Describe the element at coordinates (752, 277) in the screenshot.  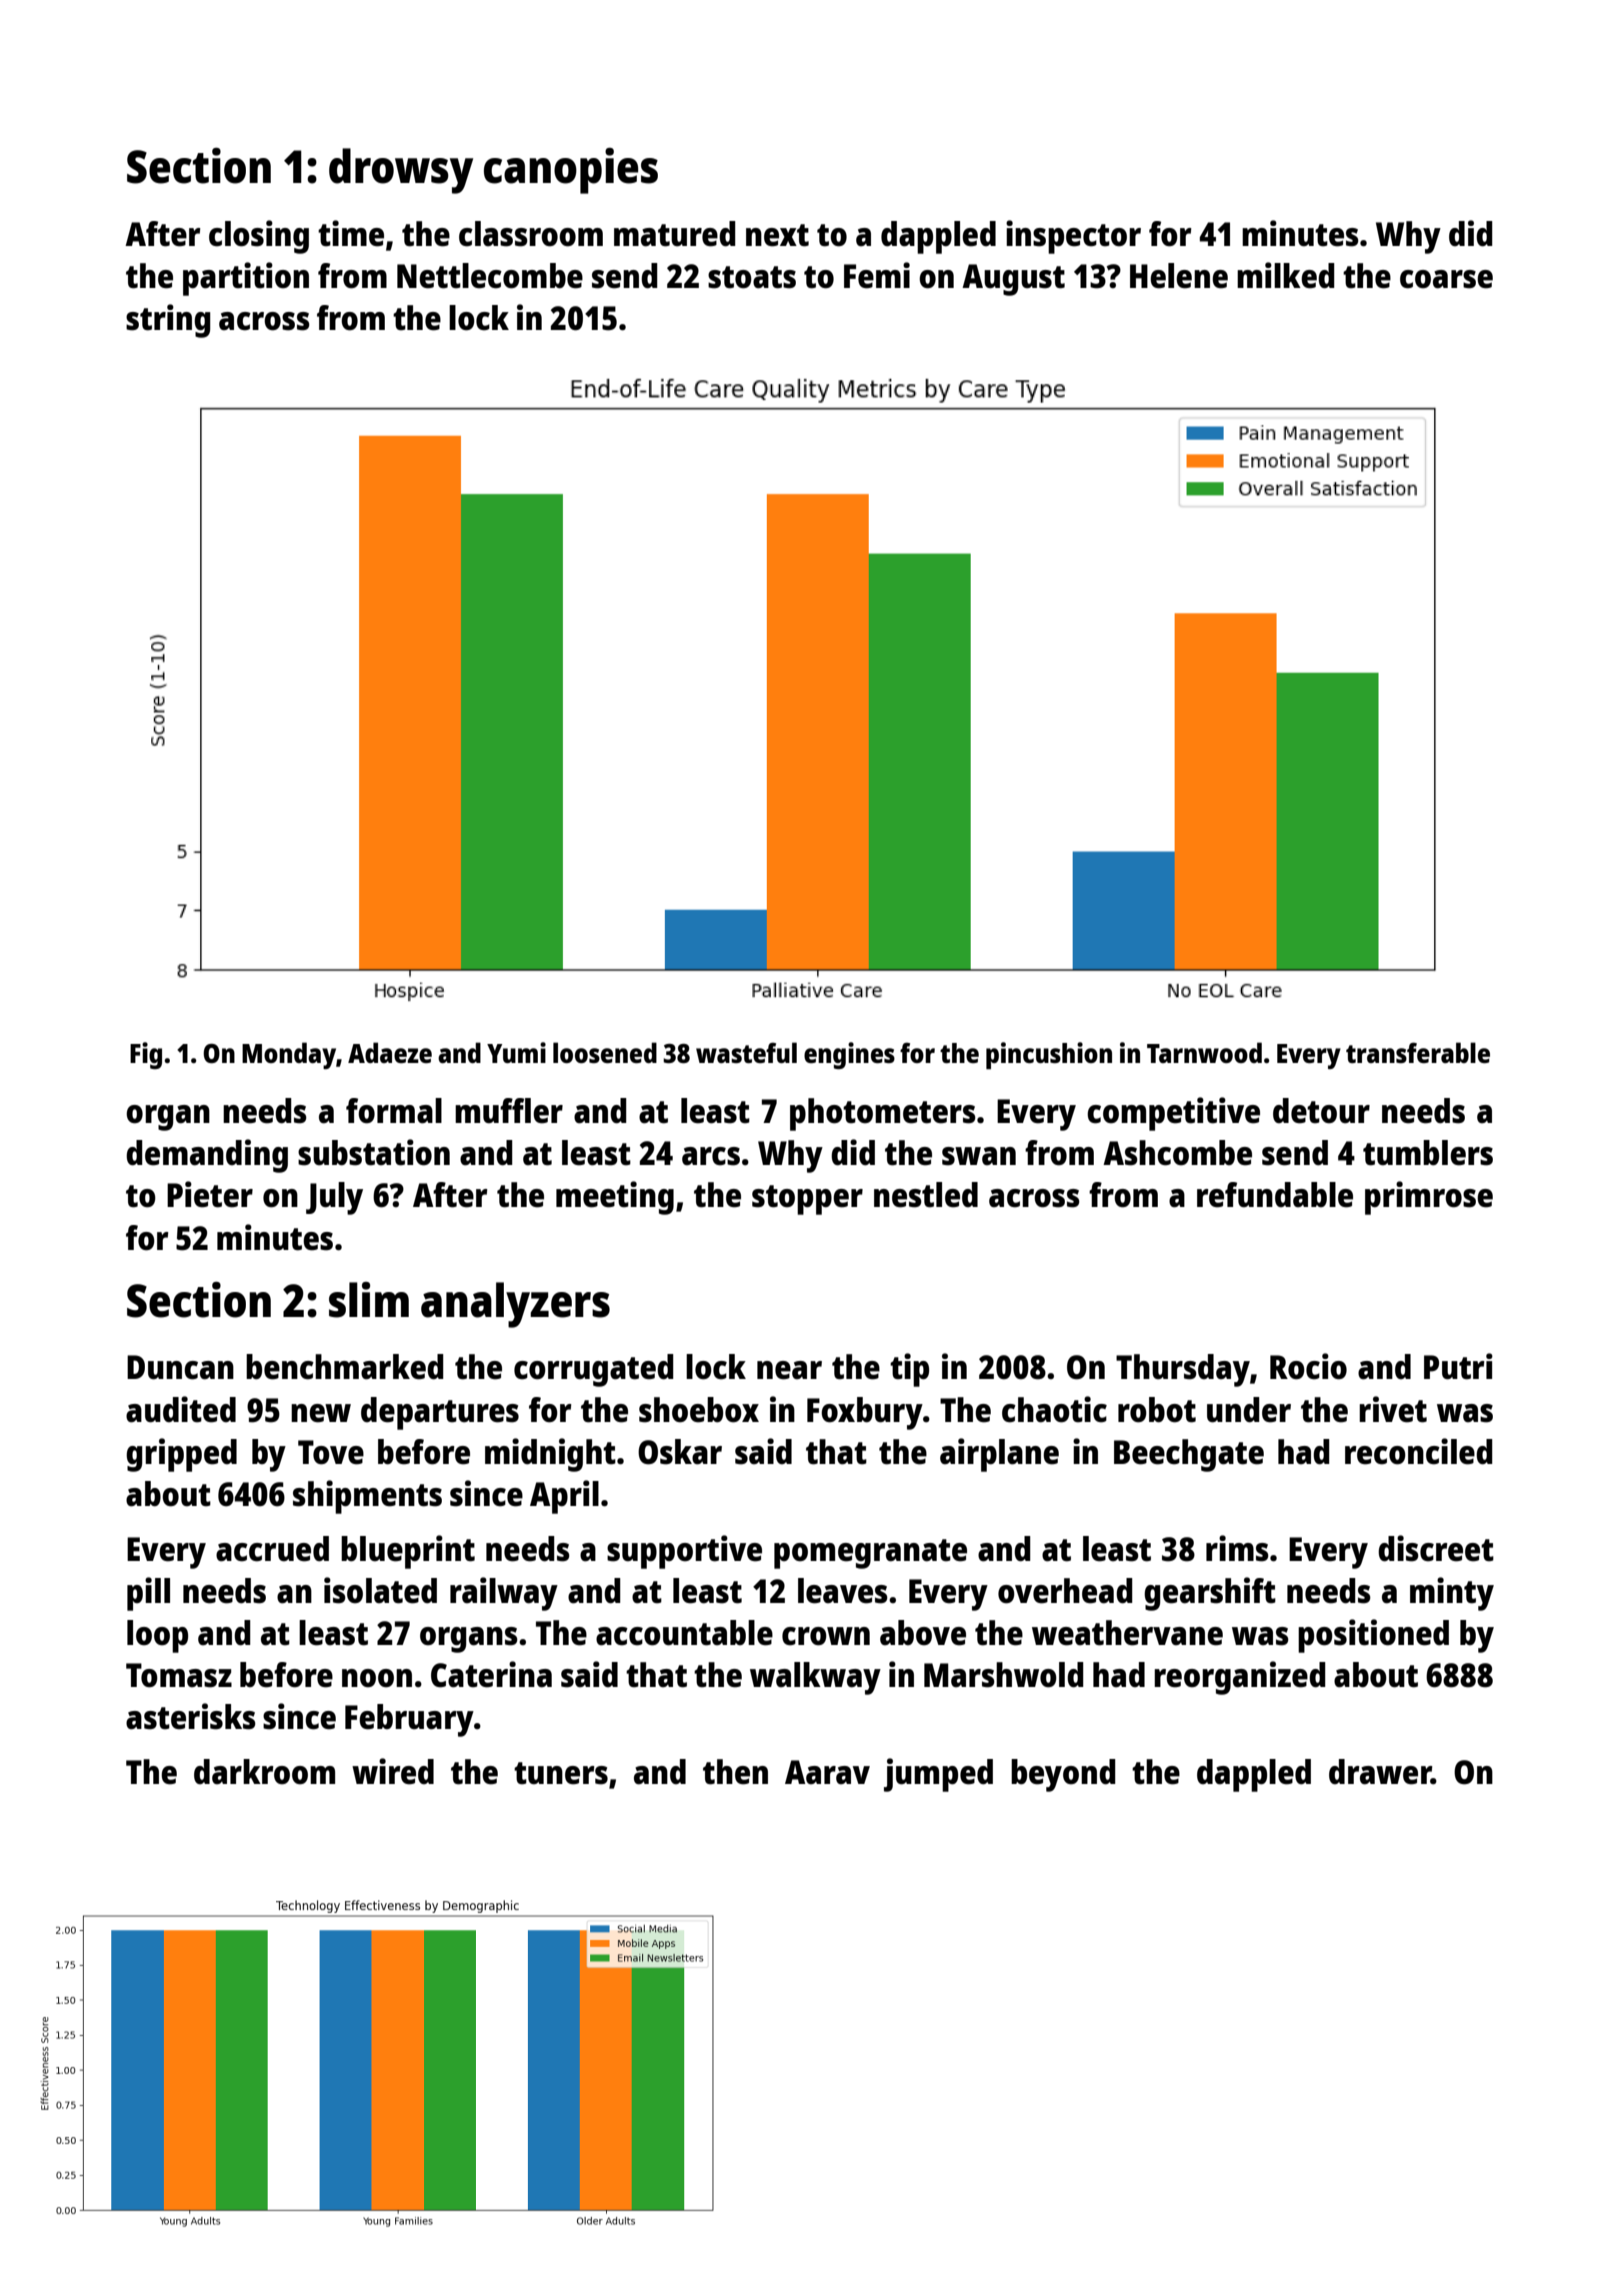
I see `stoats` at that location.
